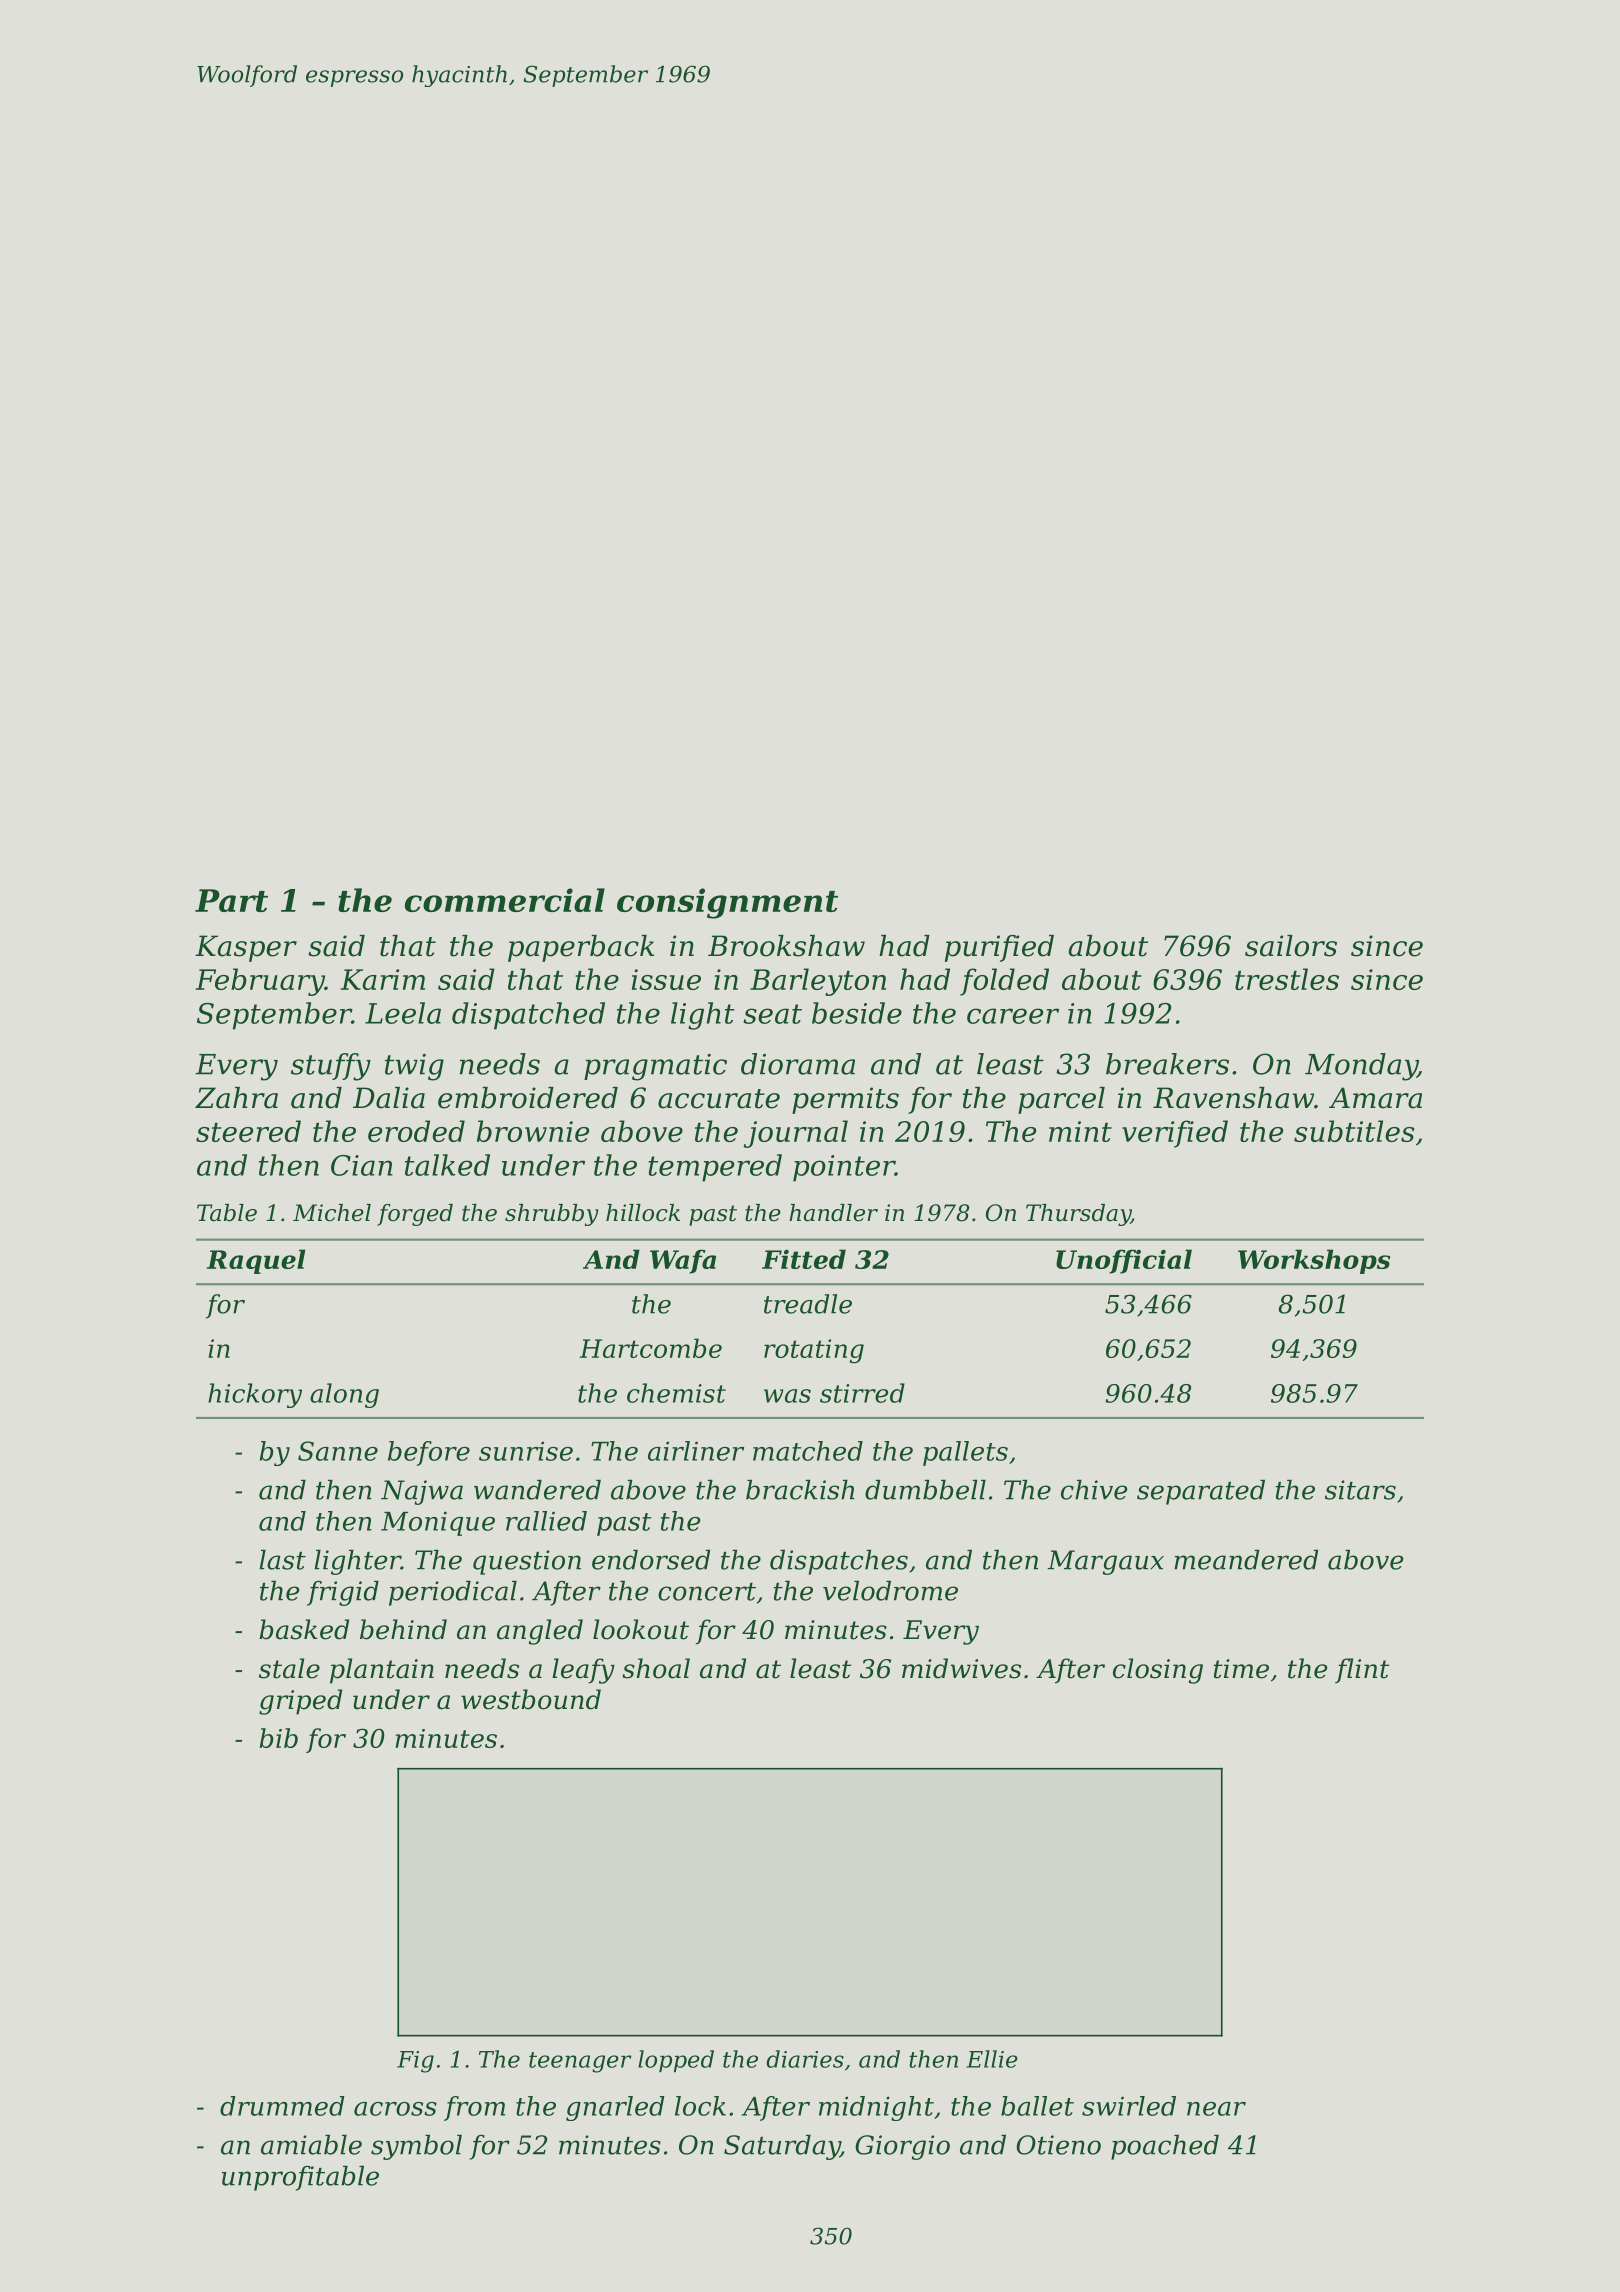 The image size is (1620, 2292). Describe the element at coordinates (403, 1013) in the screenshot. I see `Leela` at that location.
